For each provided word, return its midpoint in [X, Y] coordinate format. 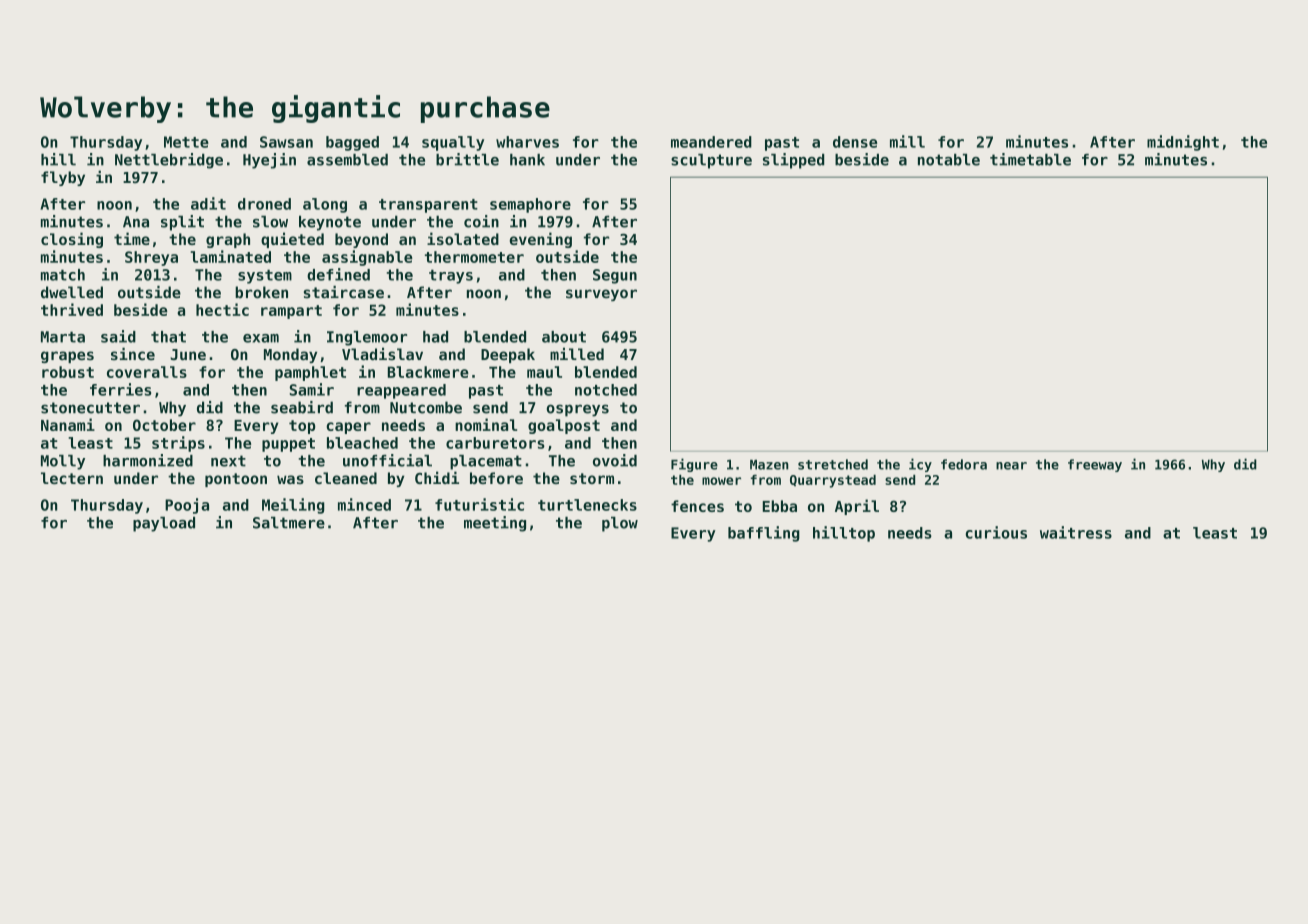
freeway [1095, 465]
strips [178, 444]
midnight [1183, 143]
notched [606, 390]
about [564, 337]
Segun [615, 276]
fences [697, 506]
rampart [291, 312]
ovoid [615, 460]
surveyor [601, 295]
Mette [186, 142]
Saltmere [289, 523]
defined [338, 274]
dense [855, 142]
